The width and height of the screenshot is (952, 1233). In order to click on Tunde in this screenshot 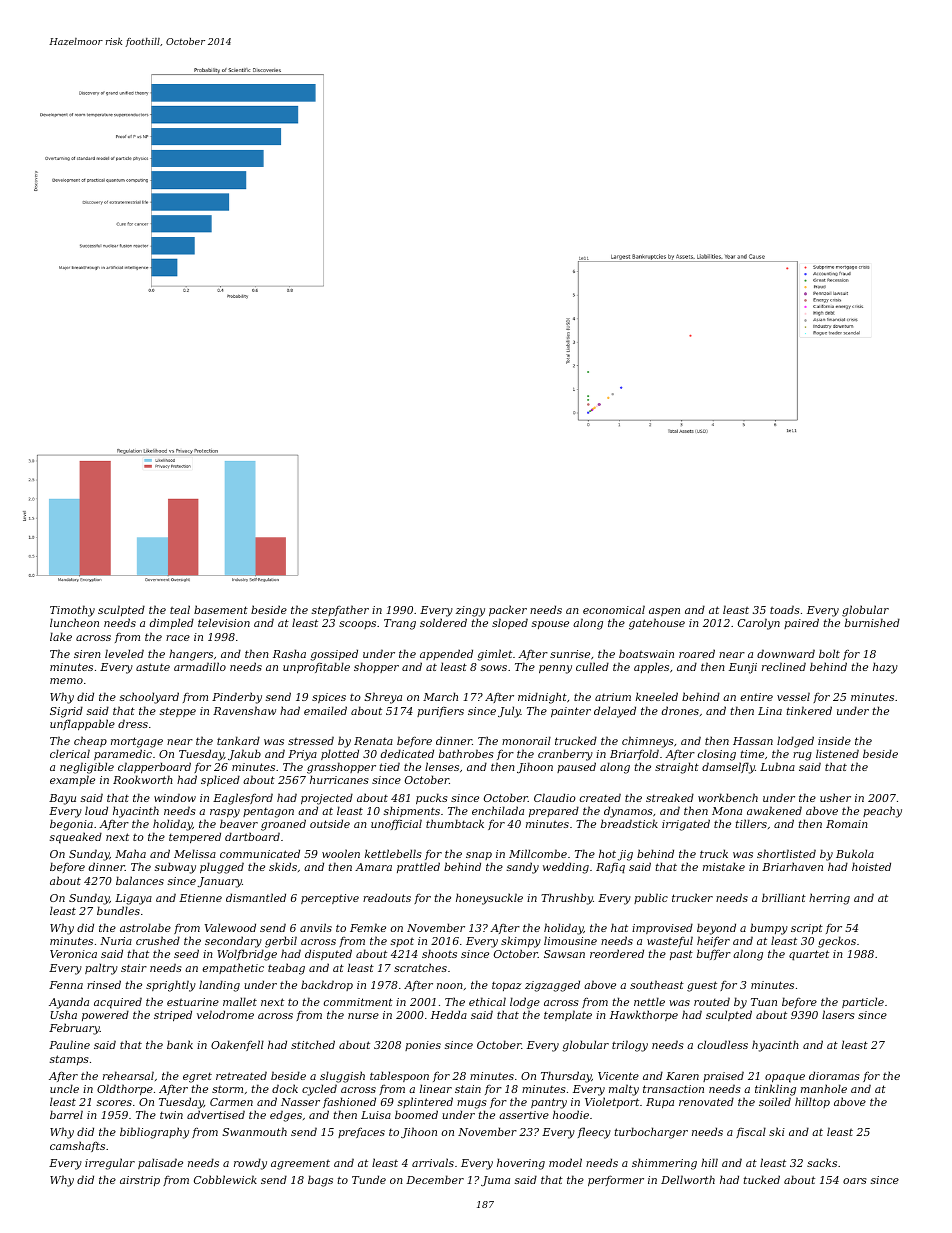, I will do `click(369, 1179)`.
